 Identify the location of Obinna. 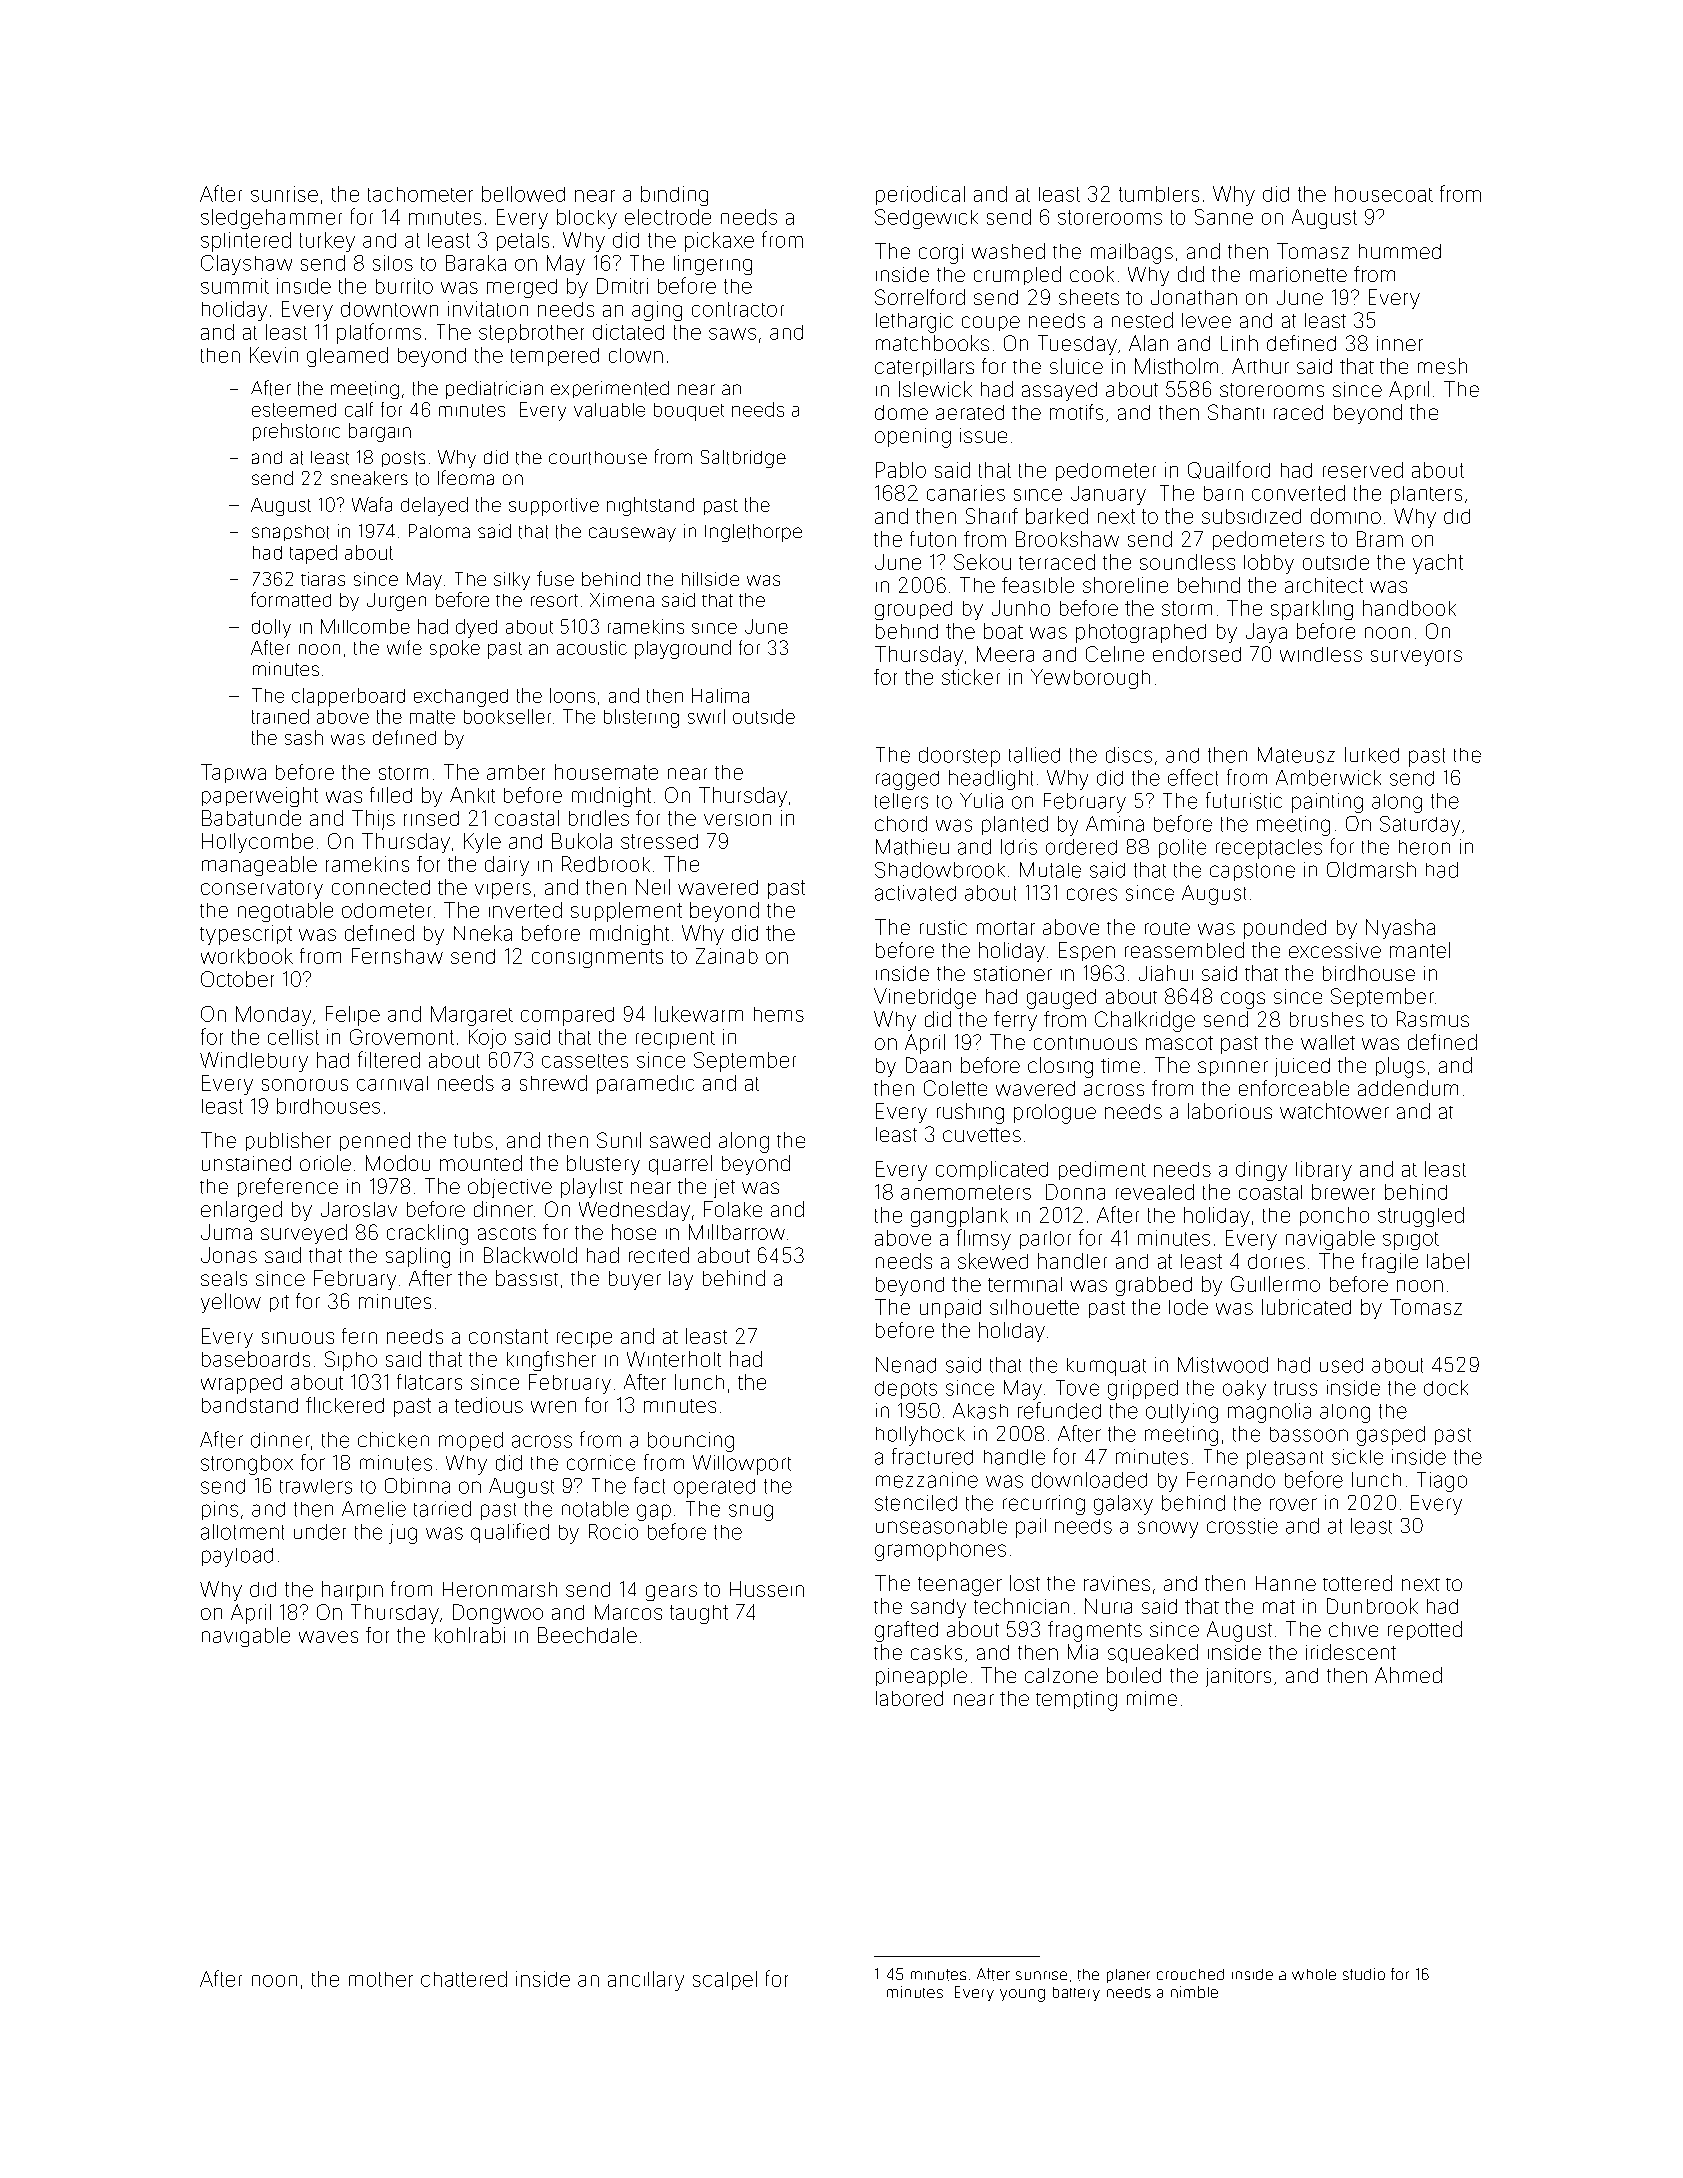
(417, 1486).
